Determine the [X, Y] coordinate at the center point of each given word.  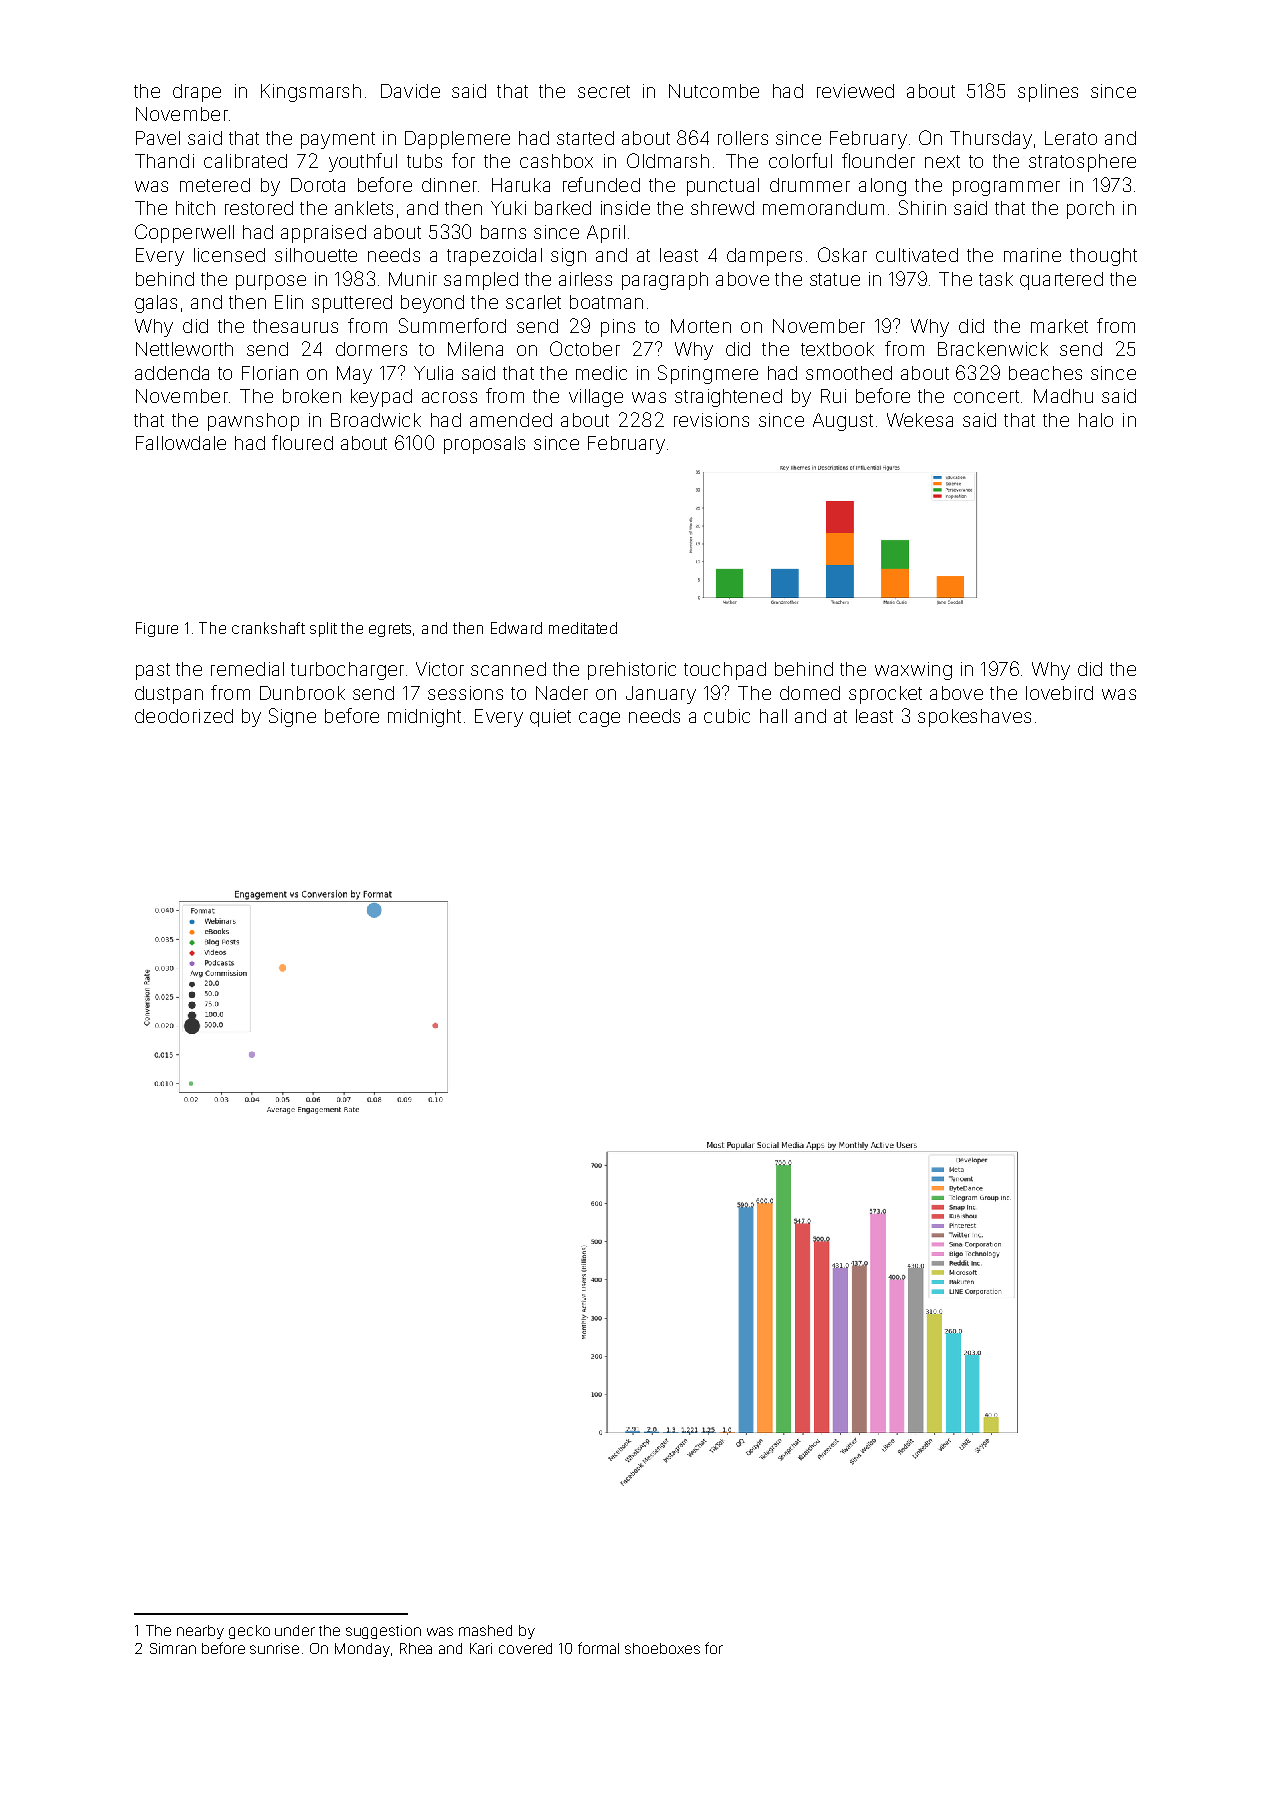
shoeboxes [662, 1648]
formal [598, 1648]
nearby [200, 1632]
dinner [449, 185]
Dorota [318, 185]
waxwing [913, 671]
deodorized [184, 716]
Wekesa [920, 420]
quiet [550, 718]
